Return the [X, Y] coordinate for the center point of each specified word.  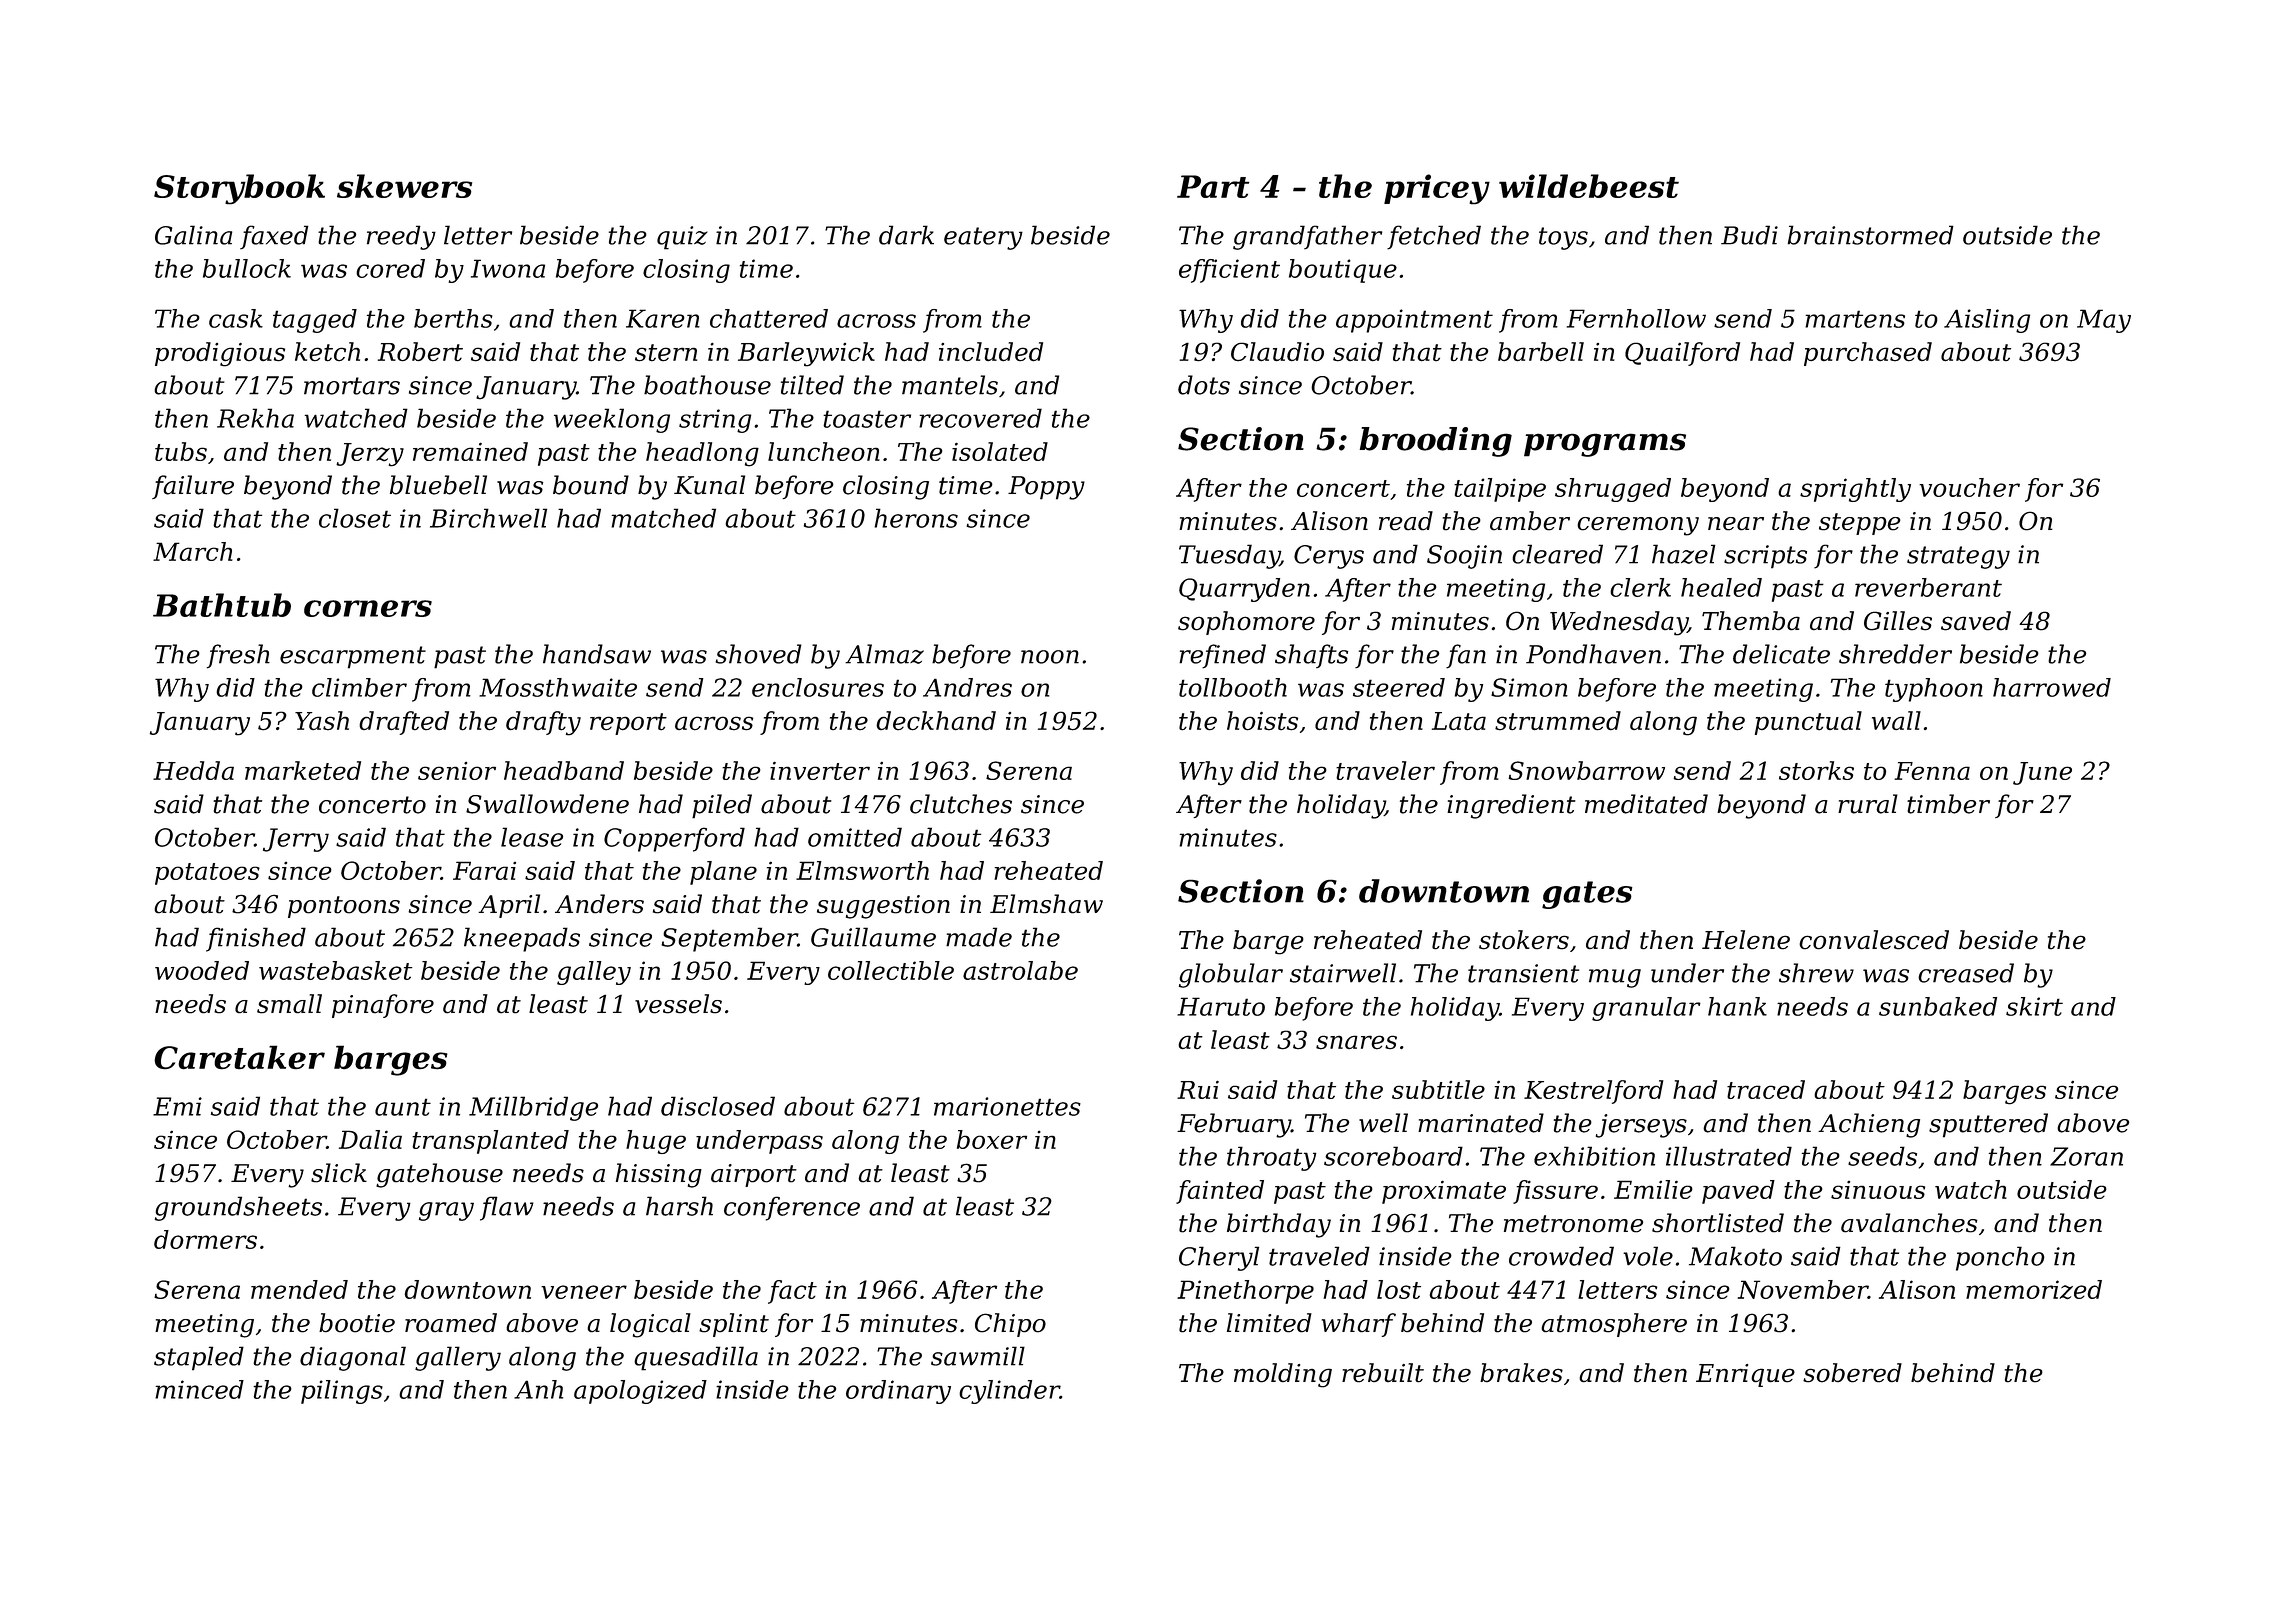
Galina [193, 235]
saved [1976, 621]
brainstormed [1871, 235]
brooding [1436, 442]
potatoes [207, 874]
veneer [584, 1292]
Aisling [1987, 321]
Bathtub [222, 605]
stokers [1524, 940]
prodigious [220, 354]
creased [1966, 973]
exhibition [1594, 1156]
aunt [403, 1107]
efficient [1229, 271]
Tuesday [1229, 556]
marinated [1481, 1123]
